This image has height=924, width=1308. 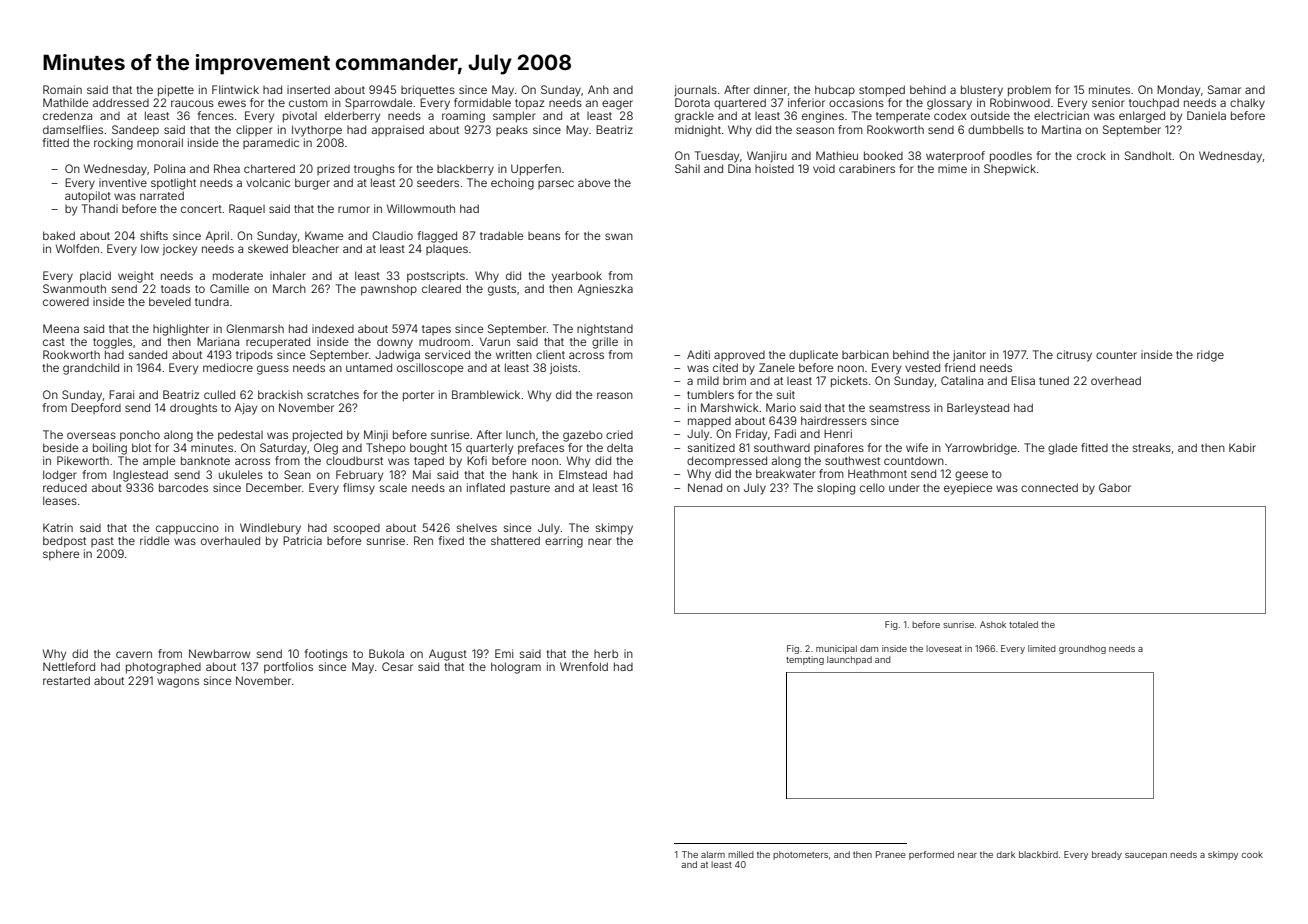 What do you see at coordinates (308, 89) in the image?
I see `inserted` at bounding box center [308, 89].
